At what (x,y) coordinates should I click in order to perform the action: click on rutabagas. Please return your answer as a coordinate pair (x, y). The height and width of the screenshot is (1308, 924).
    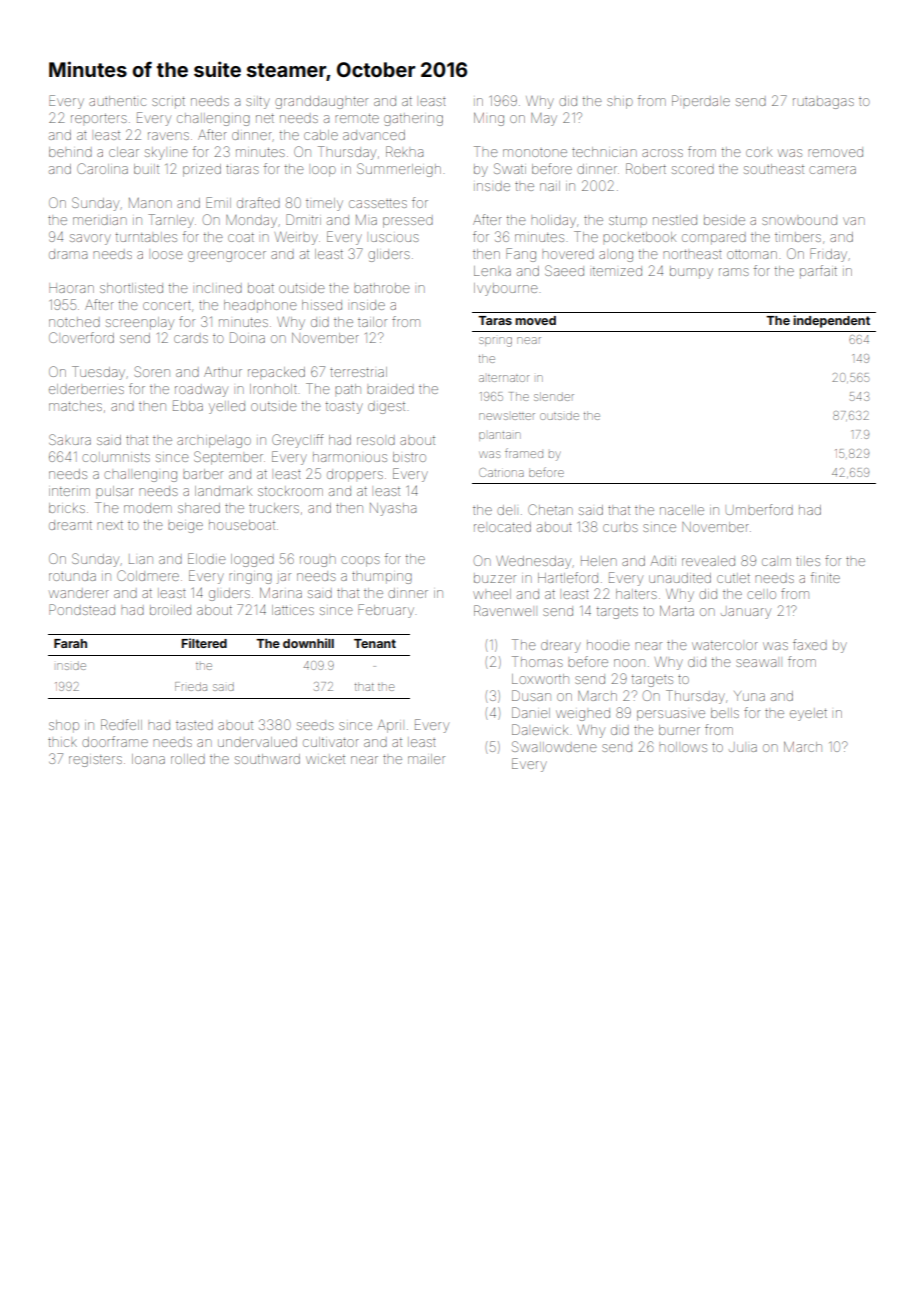
    Looking at the image, I should click on (823, 103).
